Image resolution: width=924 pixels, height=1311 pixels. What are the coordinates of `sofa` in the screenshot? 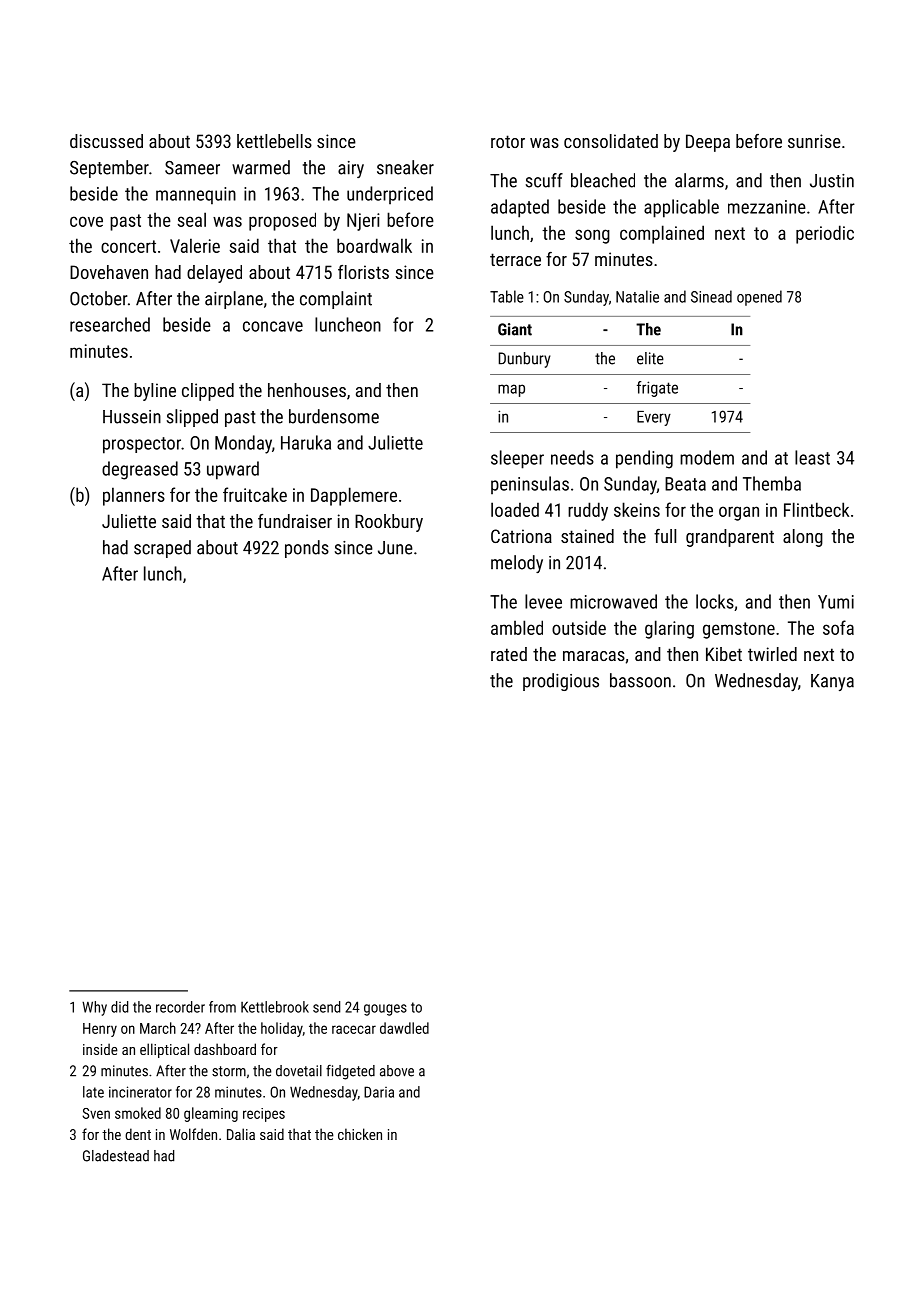 It's located at (838, 627).
